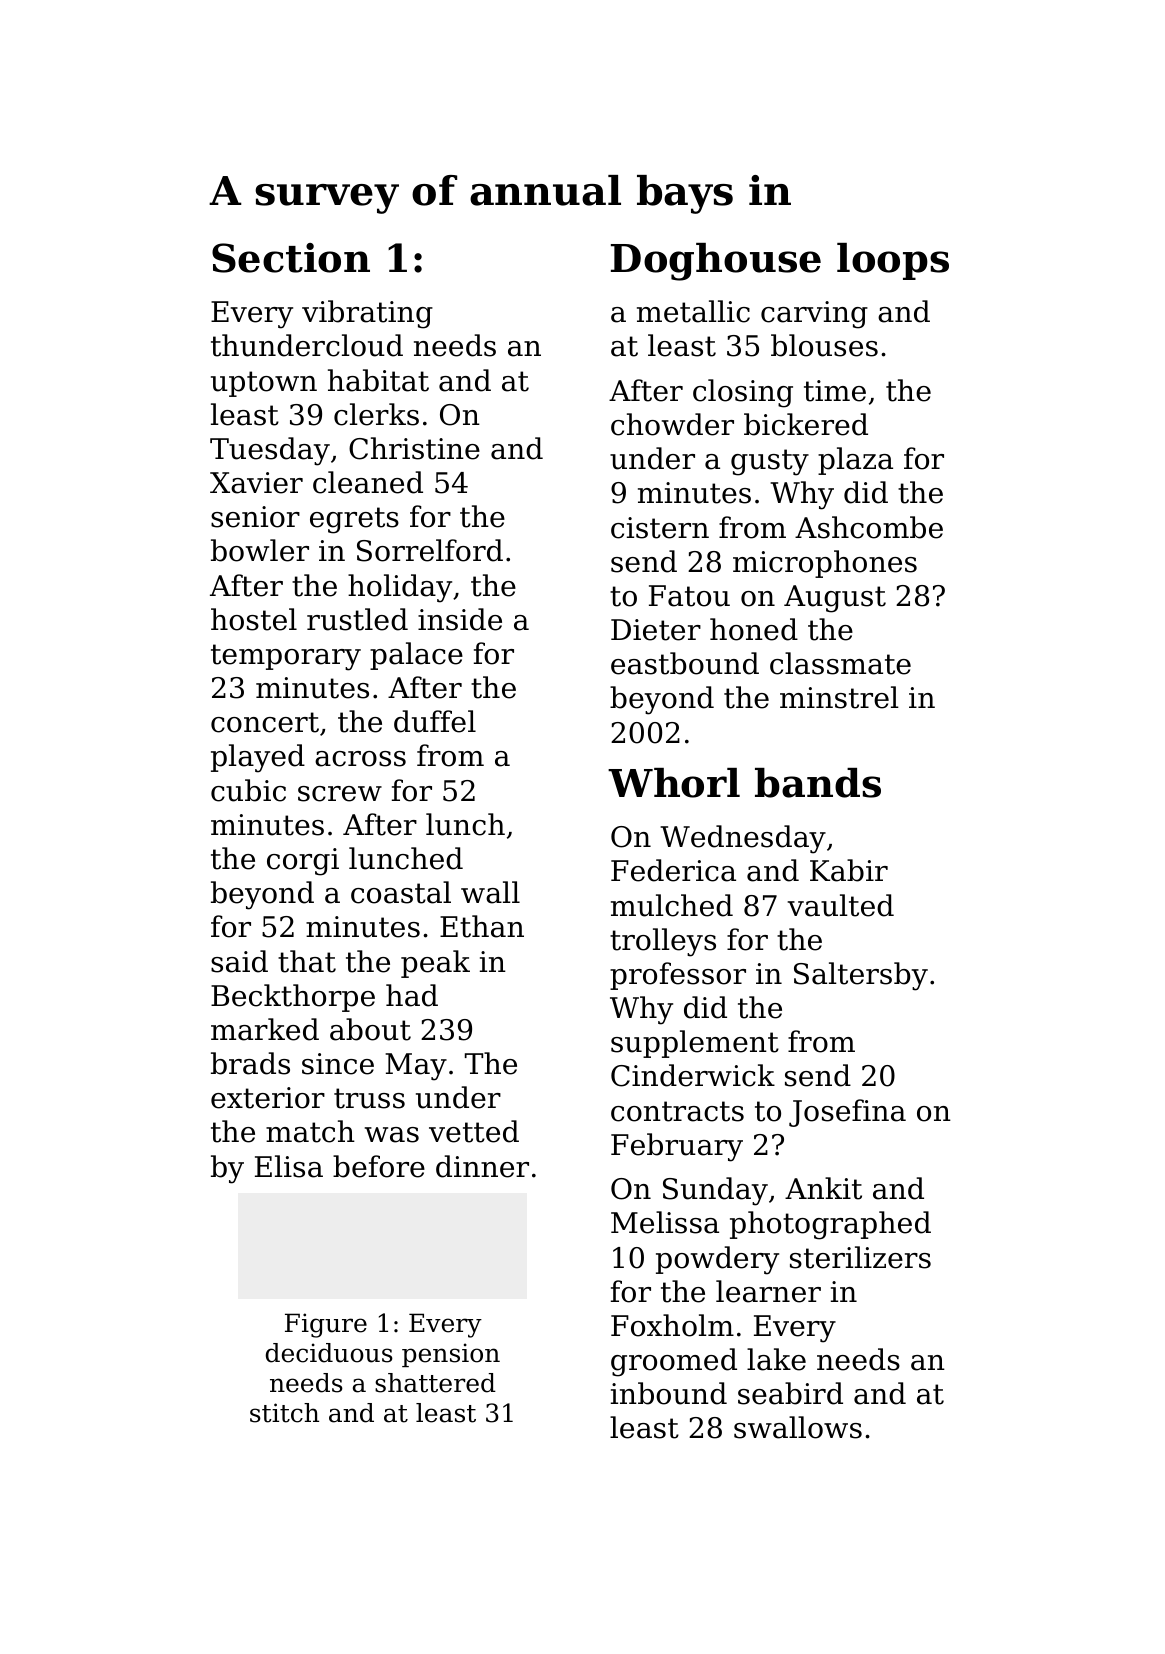 The image size is (1165, 1654). What do you see at coordinates (861, 976) in the screenshot?
I see `Saltersby` at bounding box center [861, 976].
